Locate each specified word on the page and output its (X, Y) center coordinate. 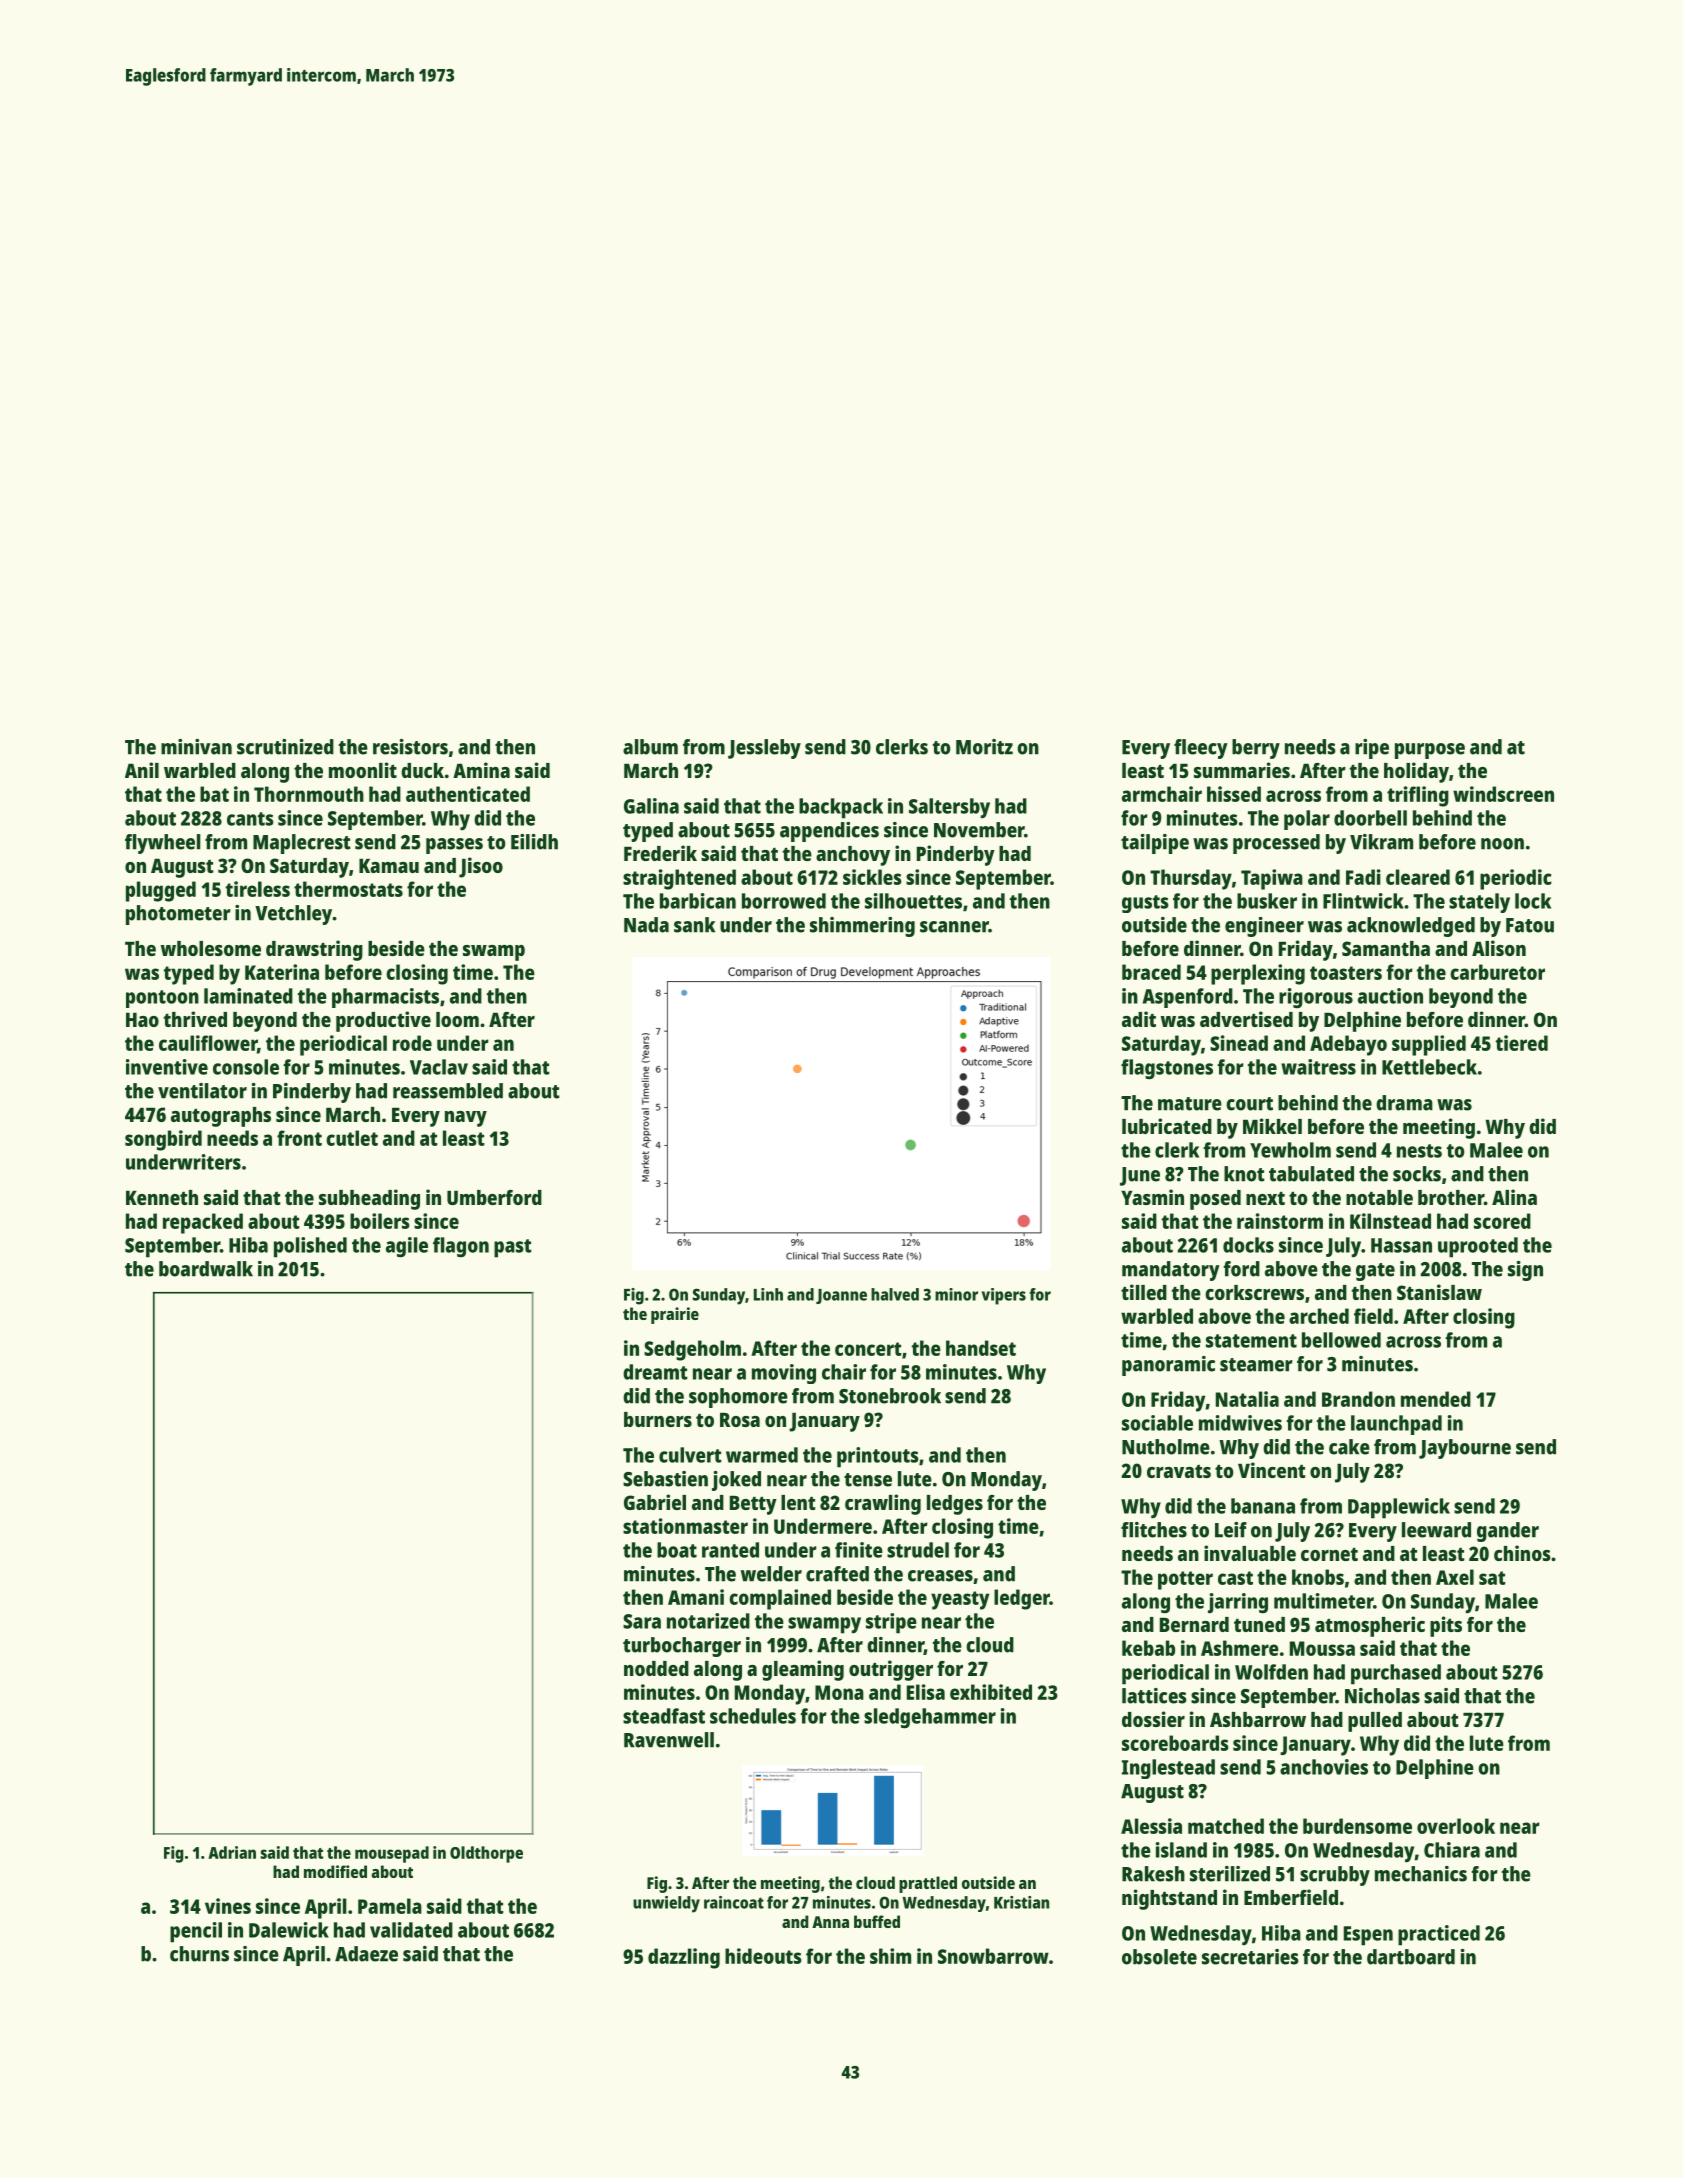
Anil (142, 770)
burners (658, 1419)
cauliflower (208, 1043)
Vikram (1381, 842)
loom (457, 1019)
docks (1248, 1245)
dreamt (655, 1372)
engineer (1264, 927)
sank (694, 925)
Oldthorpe (486, 1854)
